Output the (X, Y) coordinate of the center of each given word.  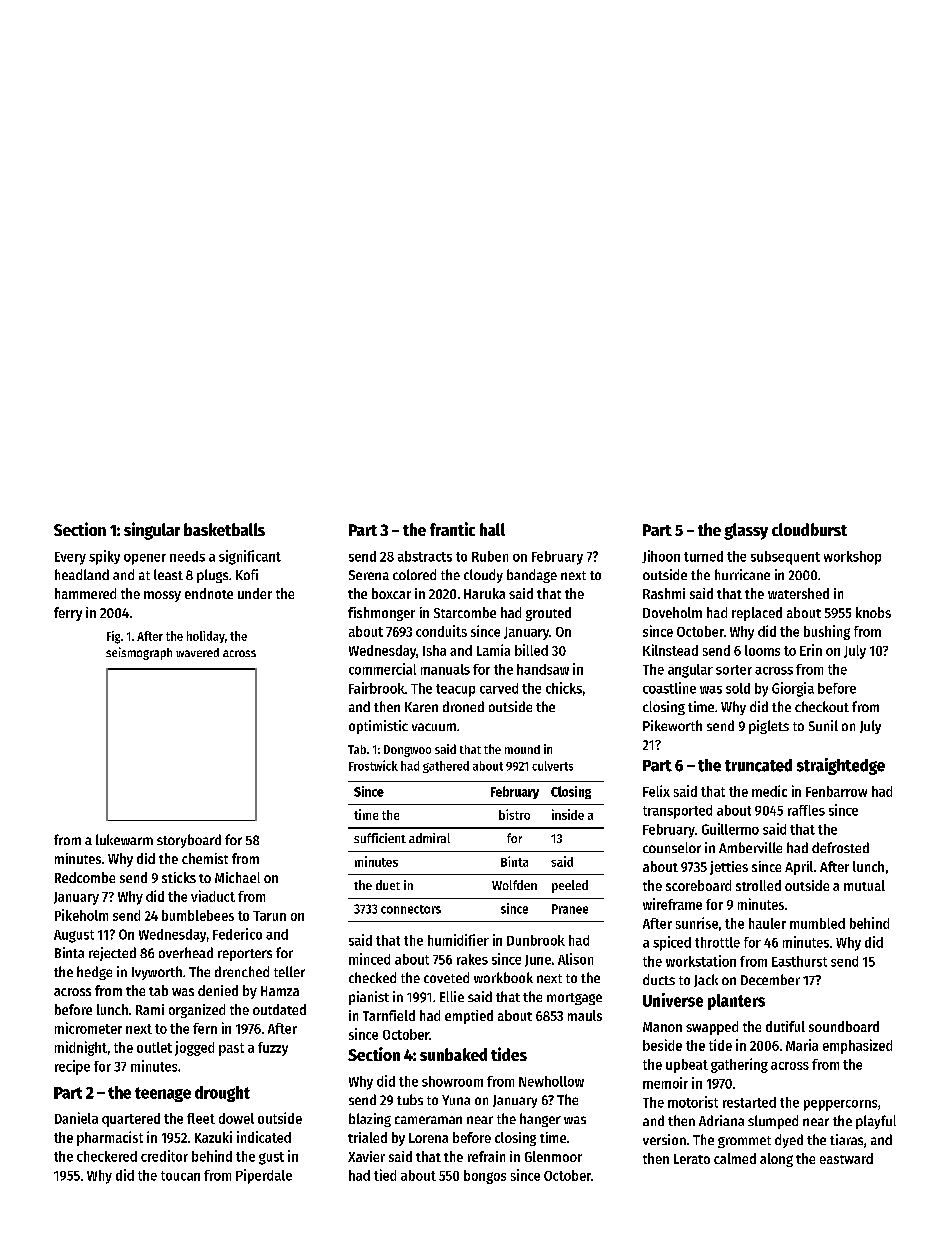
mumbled (817, 923)
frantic (452, 529)
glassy (746, 531)
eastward (846, 1158)
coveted (446, 977)
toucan (180, 1176)
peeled (570, 886)
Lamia (493, 650)
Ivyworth (157, 973)
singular (152, 531)
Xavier (366, 1156)
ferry (68, 614)
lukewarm (124, 839)
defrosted (840, 847)
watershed (798, 593)
